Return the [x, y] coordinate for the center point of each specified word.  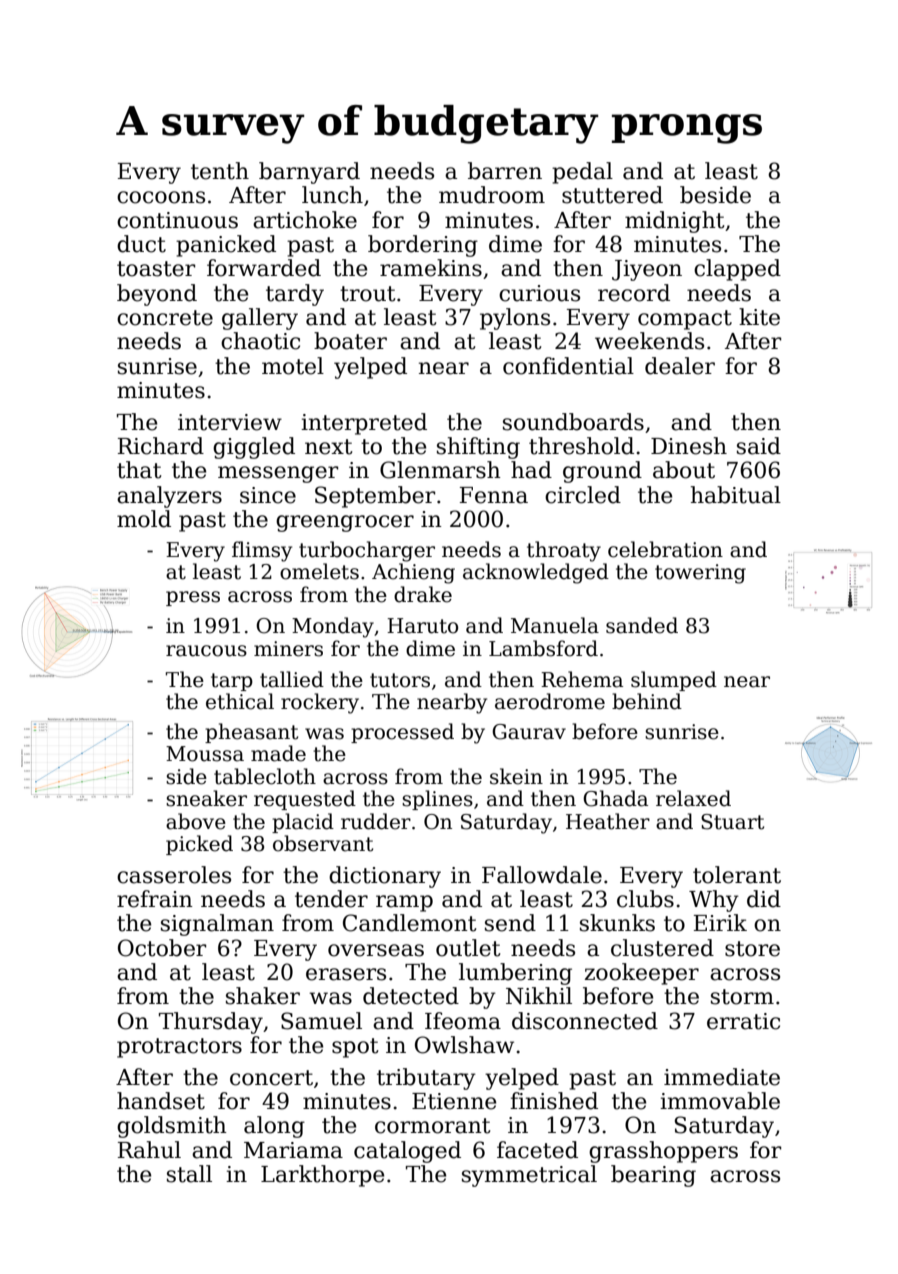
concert [271, 1078]
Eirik [720, 922]
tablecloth [265, 776]
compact [685, 320]
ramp [404, 903]
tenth [220, 171]
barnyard [309, 173]
